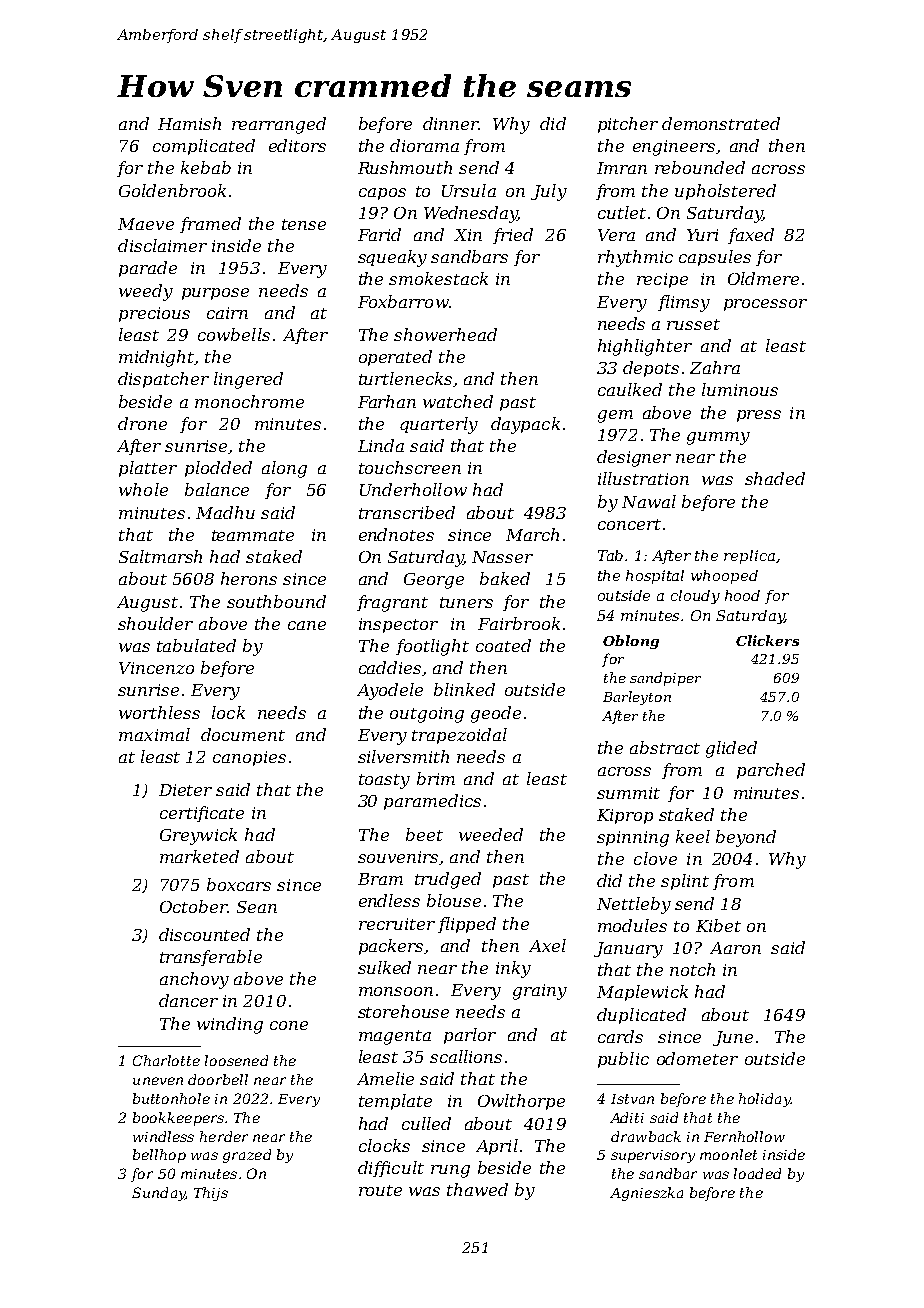 The image size is (924, 1308). I want to click on dinner, so click(450, 123).
